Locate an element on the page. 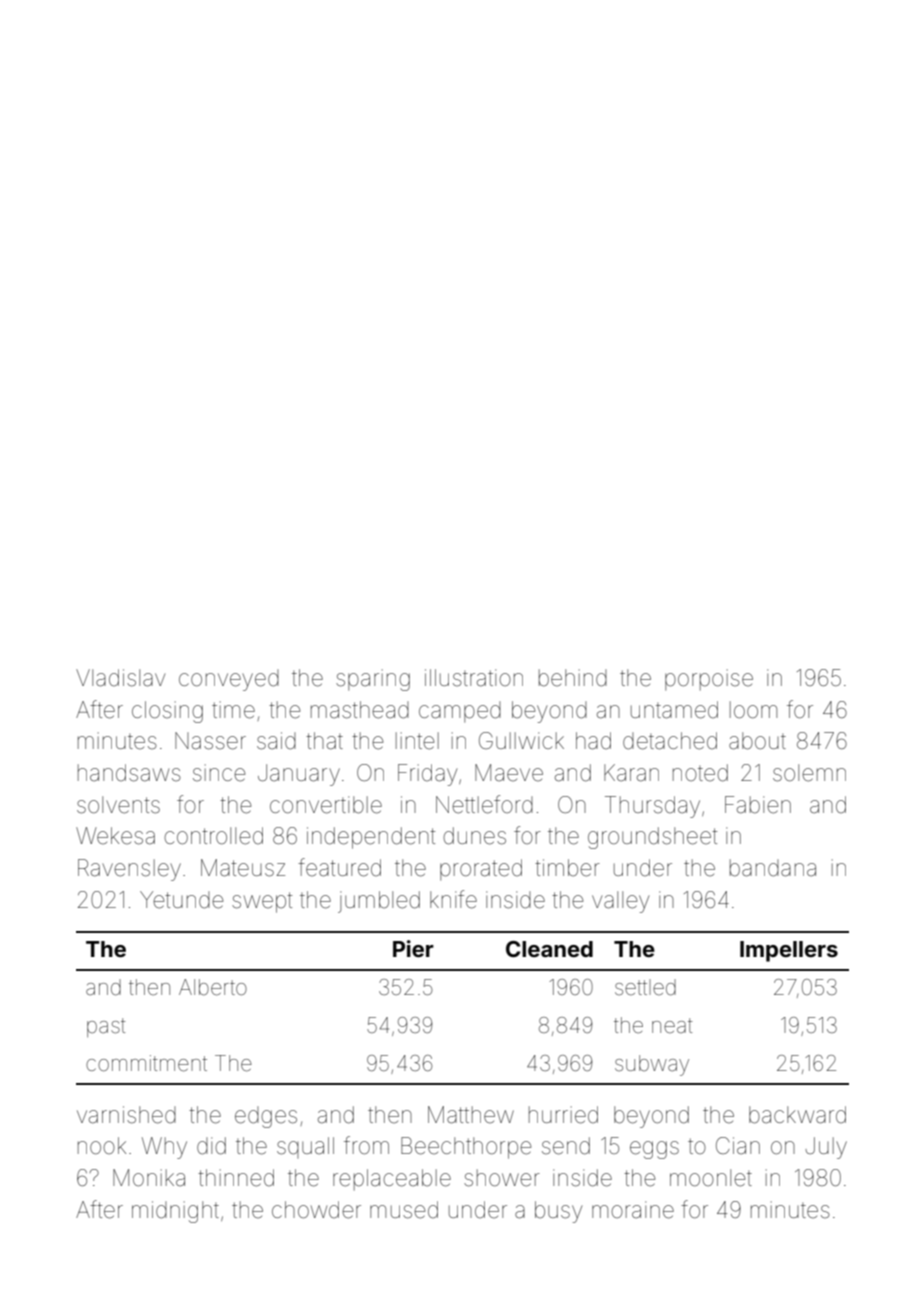 The image size is (924, 1311). Vladislav is located at coordinates (120, 678).
